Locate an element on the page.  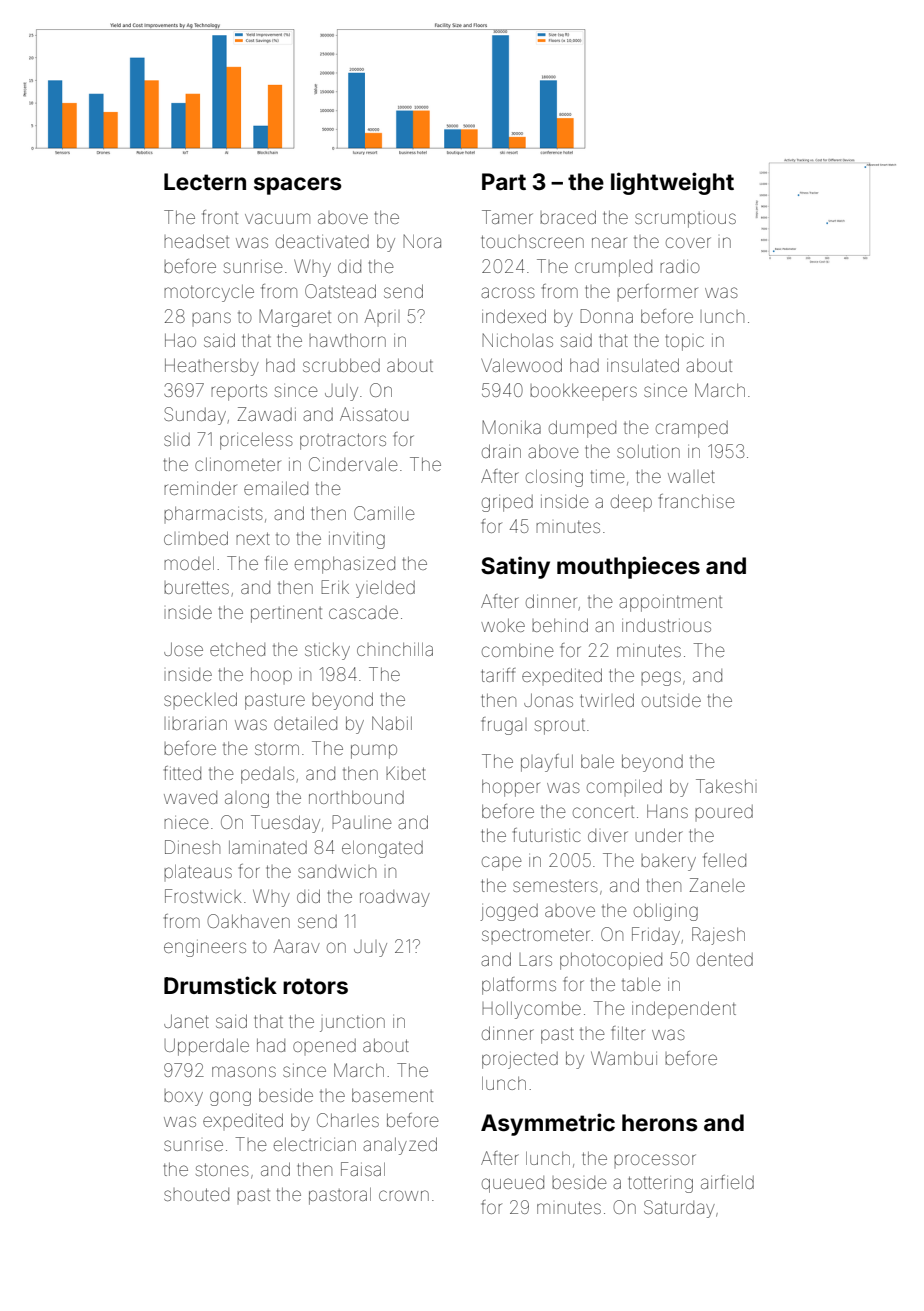
platforms is located at coordinates (519, 986).
